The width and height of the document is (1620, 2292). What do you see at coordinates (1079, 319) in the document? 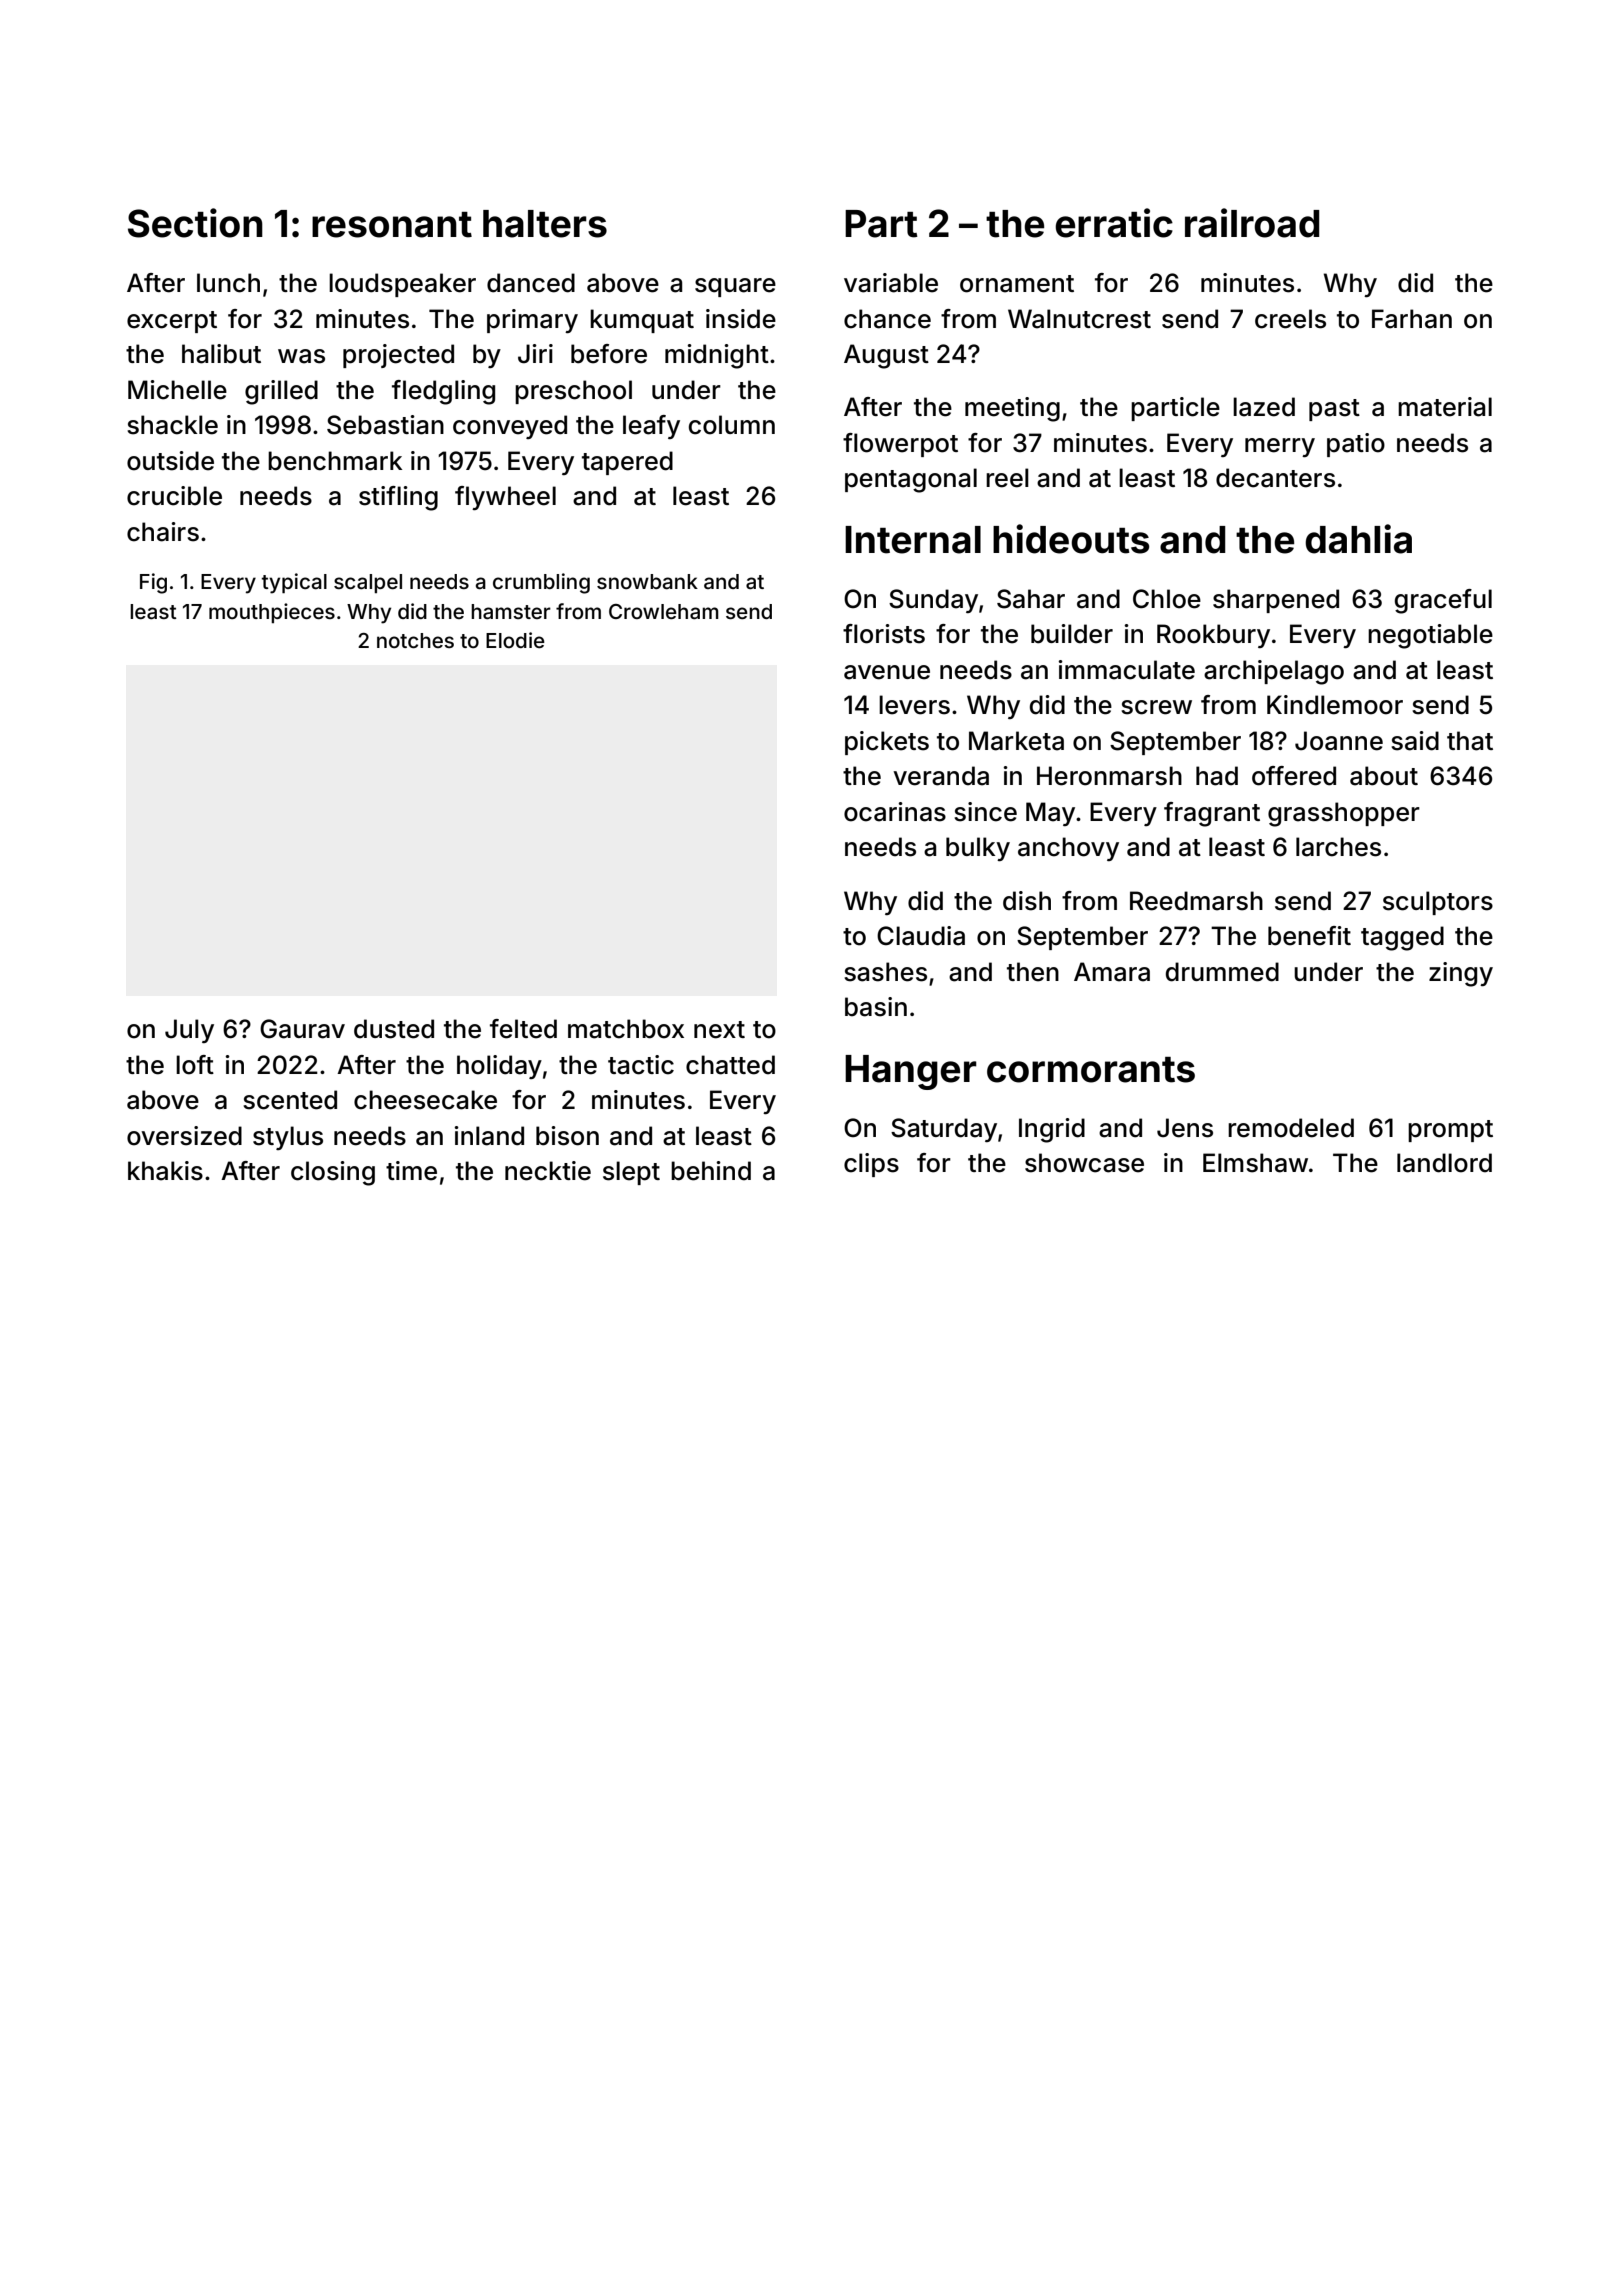
I see `Walnutcrest` at bounding box center [1079, 319].
